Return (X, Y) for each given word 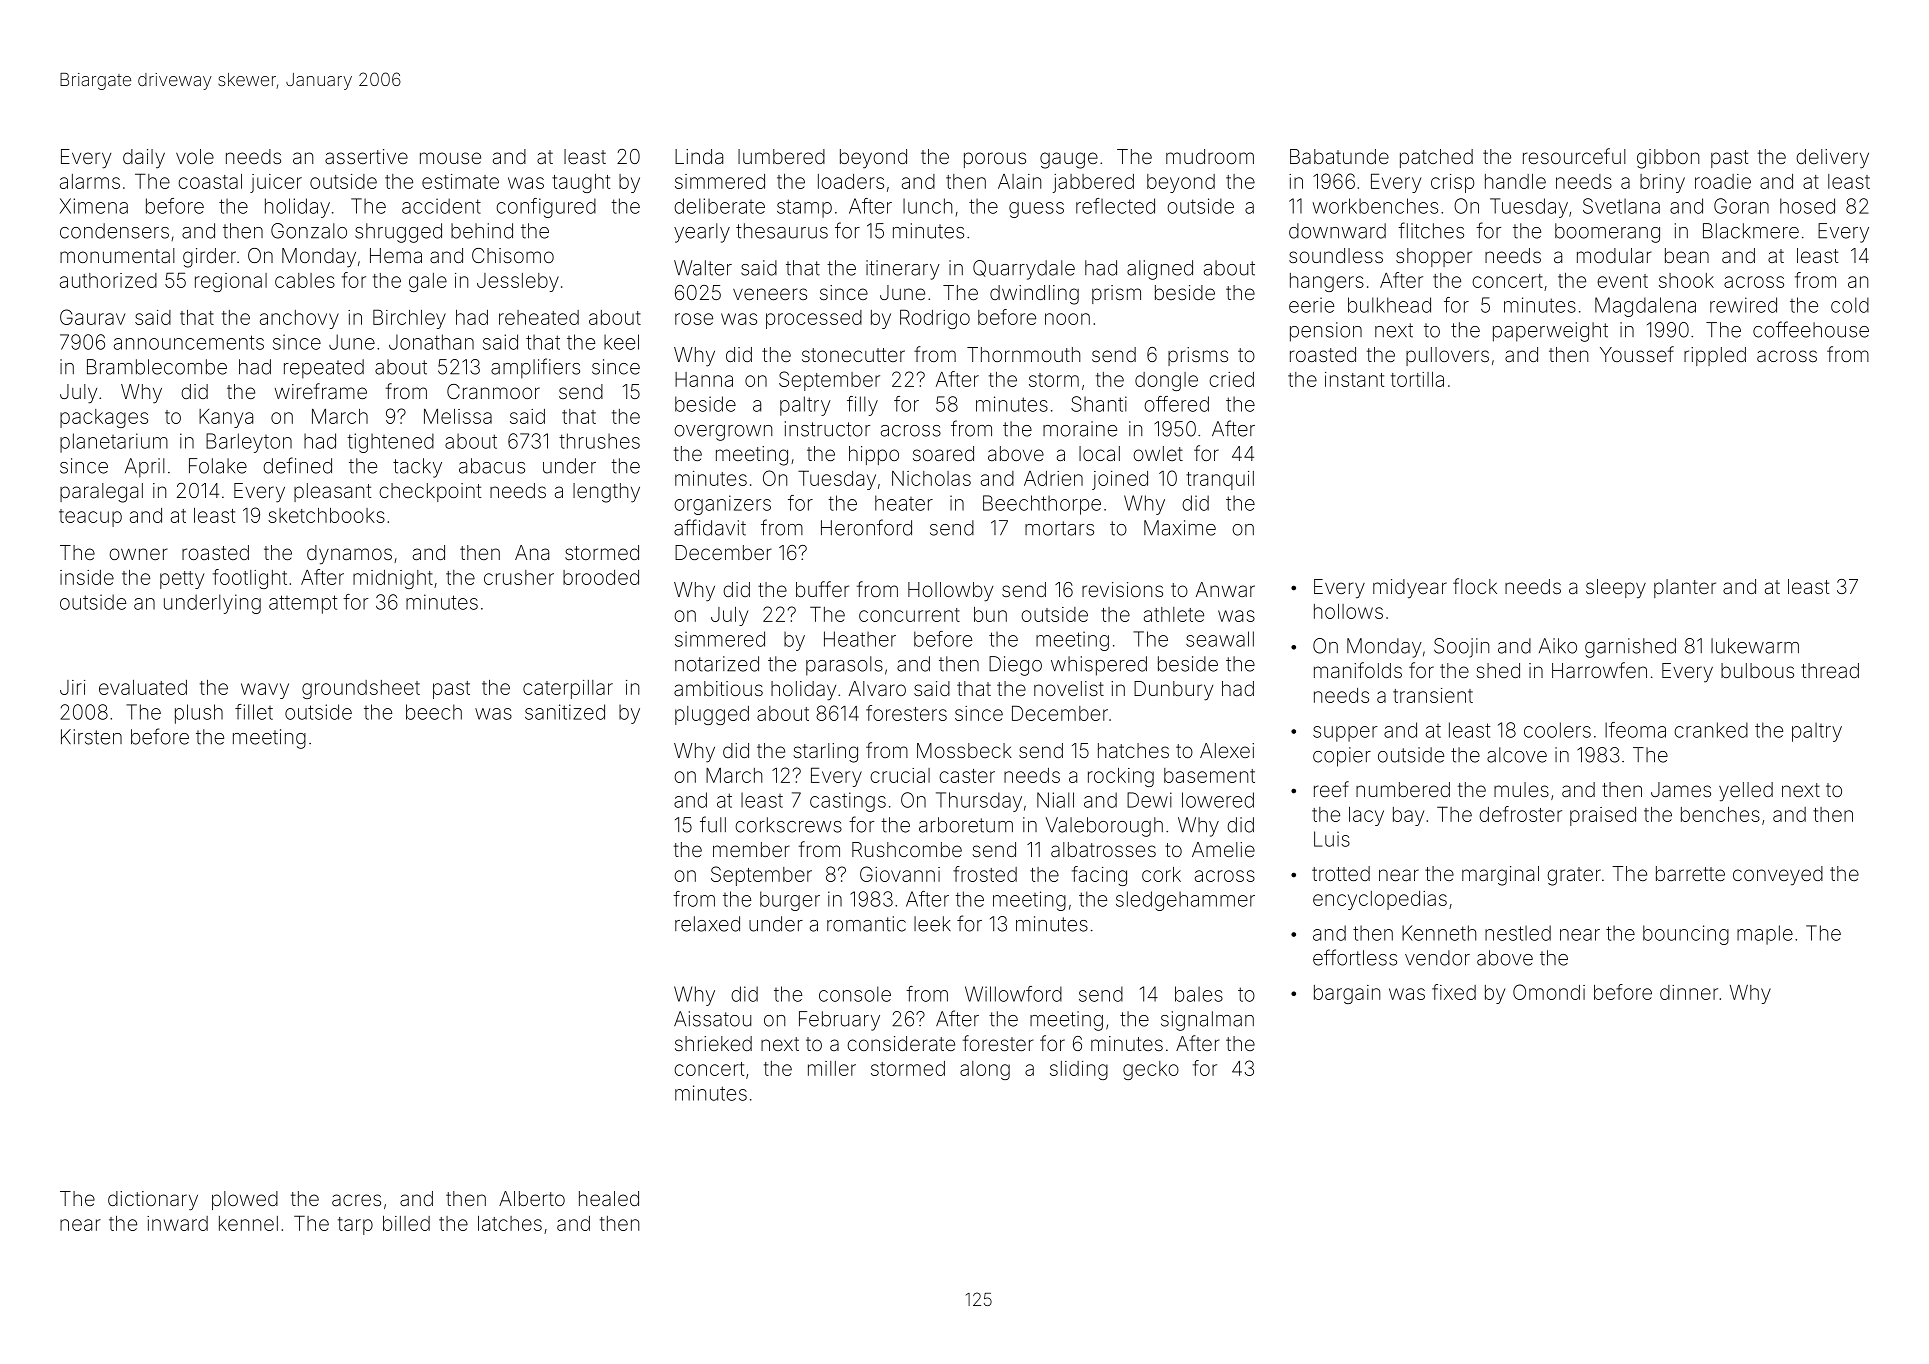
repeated (324, 369)
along (985, 1070)
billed (406, 1223)
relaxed (707, 924)
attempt (303, 604)
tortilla (1417, 379)
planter (1685, 588)
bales (1199, 994)
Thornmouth (1023, 354)
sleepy (1616, 589)
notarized (717, 664)
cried (1231, 379)
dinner (1689, 992)
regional (231, 282)
